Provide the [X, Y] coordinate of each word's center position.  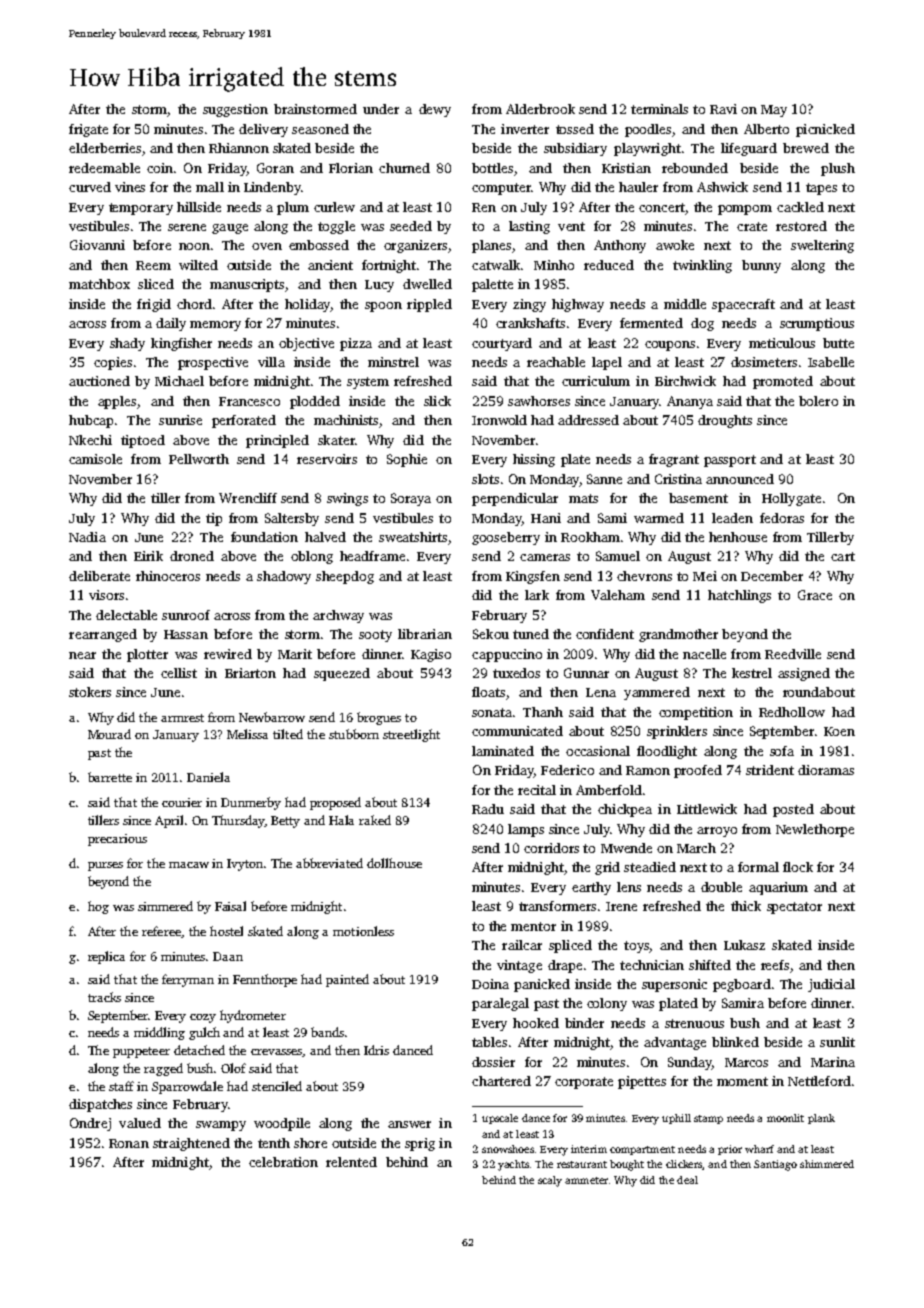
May [774, 111]
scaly [550, 1181]
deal [687, 1180]
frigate [88, 130]
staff [121, 1086]
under [381, 109]
